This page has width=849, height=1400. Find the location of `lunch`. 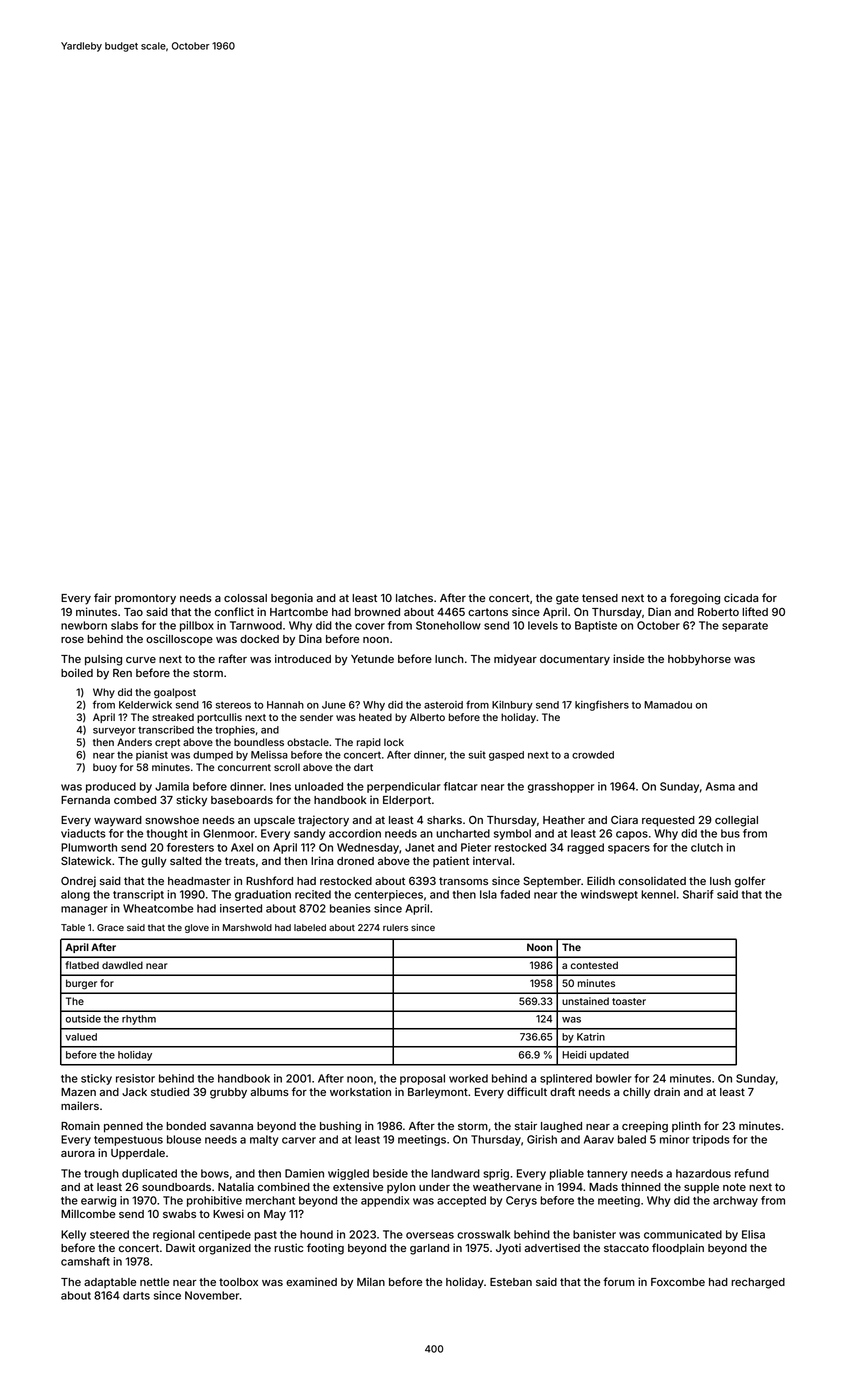

lunch is located at coordinates (449, 659).
